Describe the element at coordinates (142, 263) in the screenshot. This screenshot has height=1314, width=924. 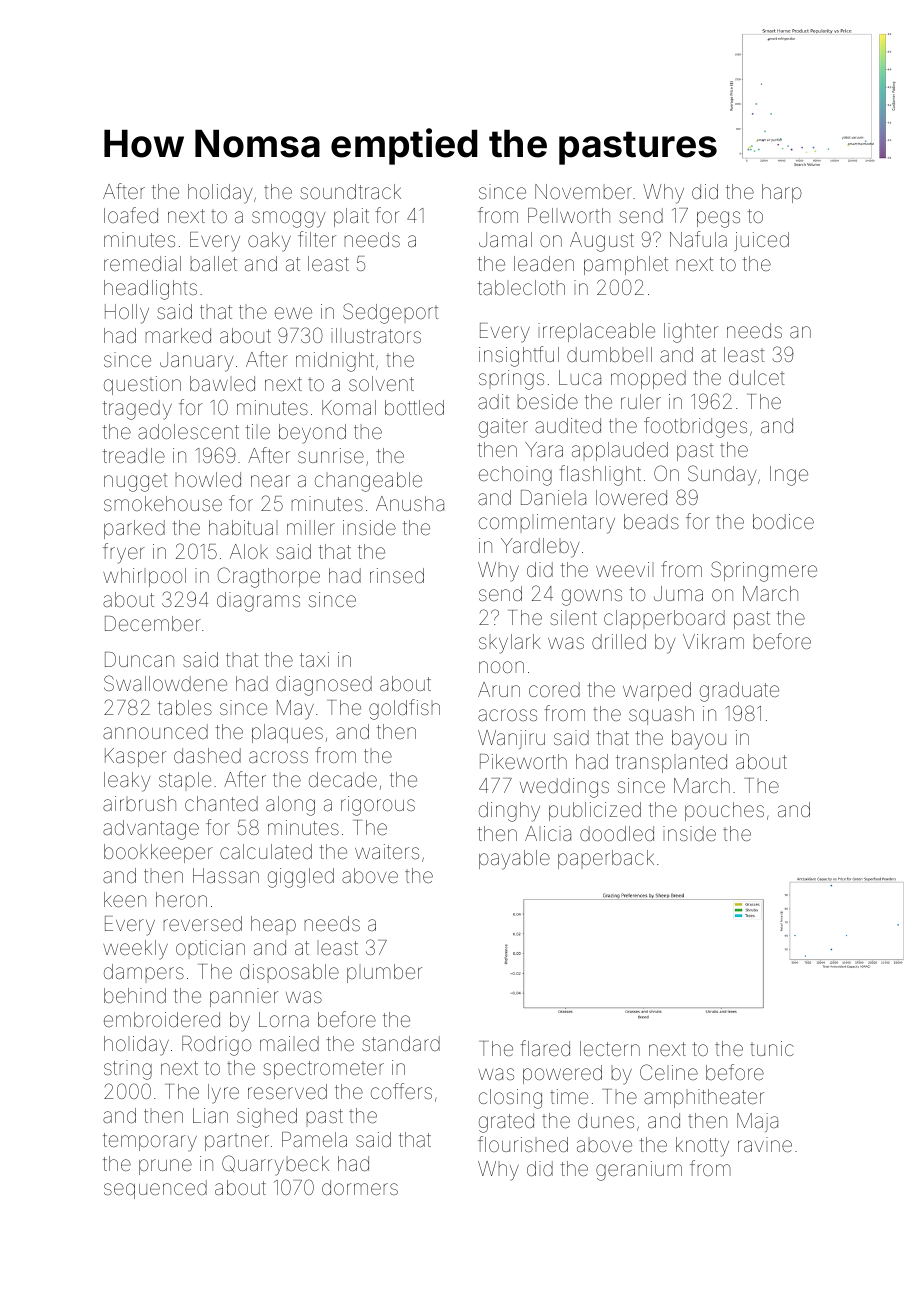
I see `remedial` at that location.
